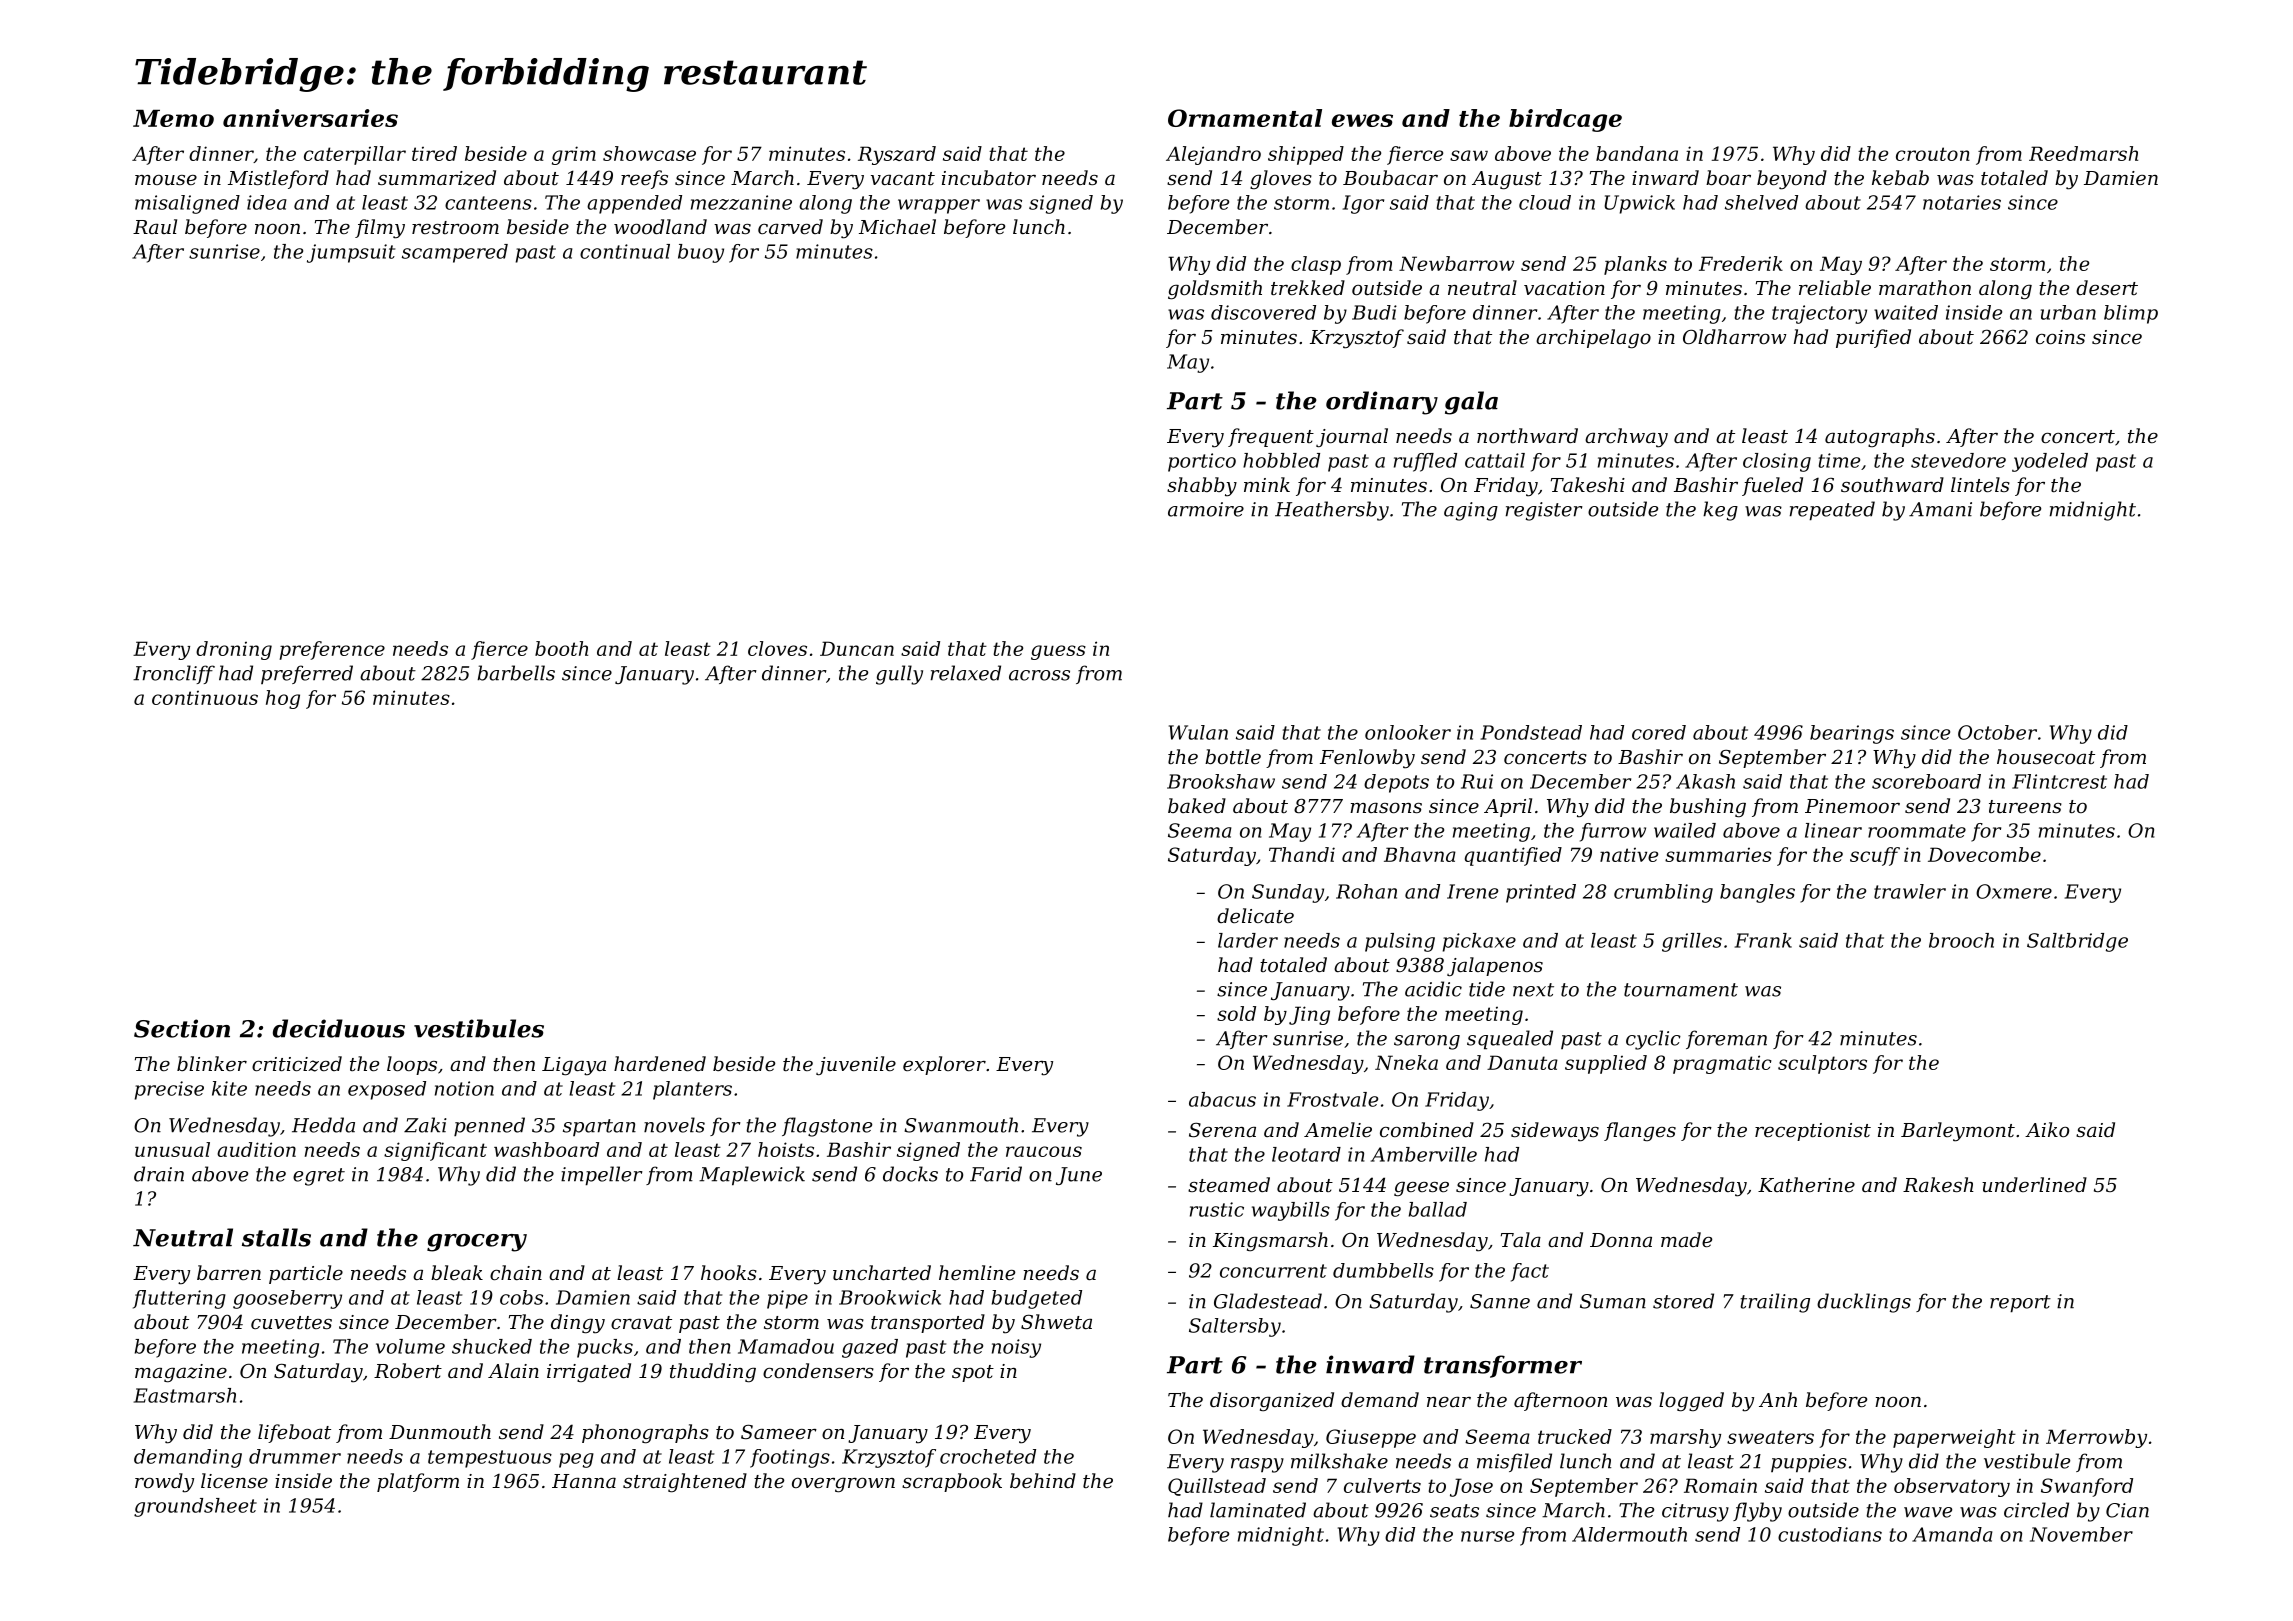  Describe the element at coordinates (1221, 781) in the screenshot. I see `Brookshaw` at that location.
